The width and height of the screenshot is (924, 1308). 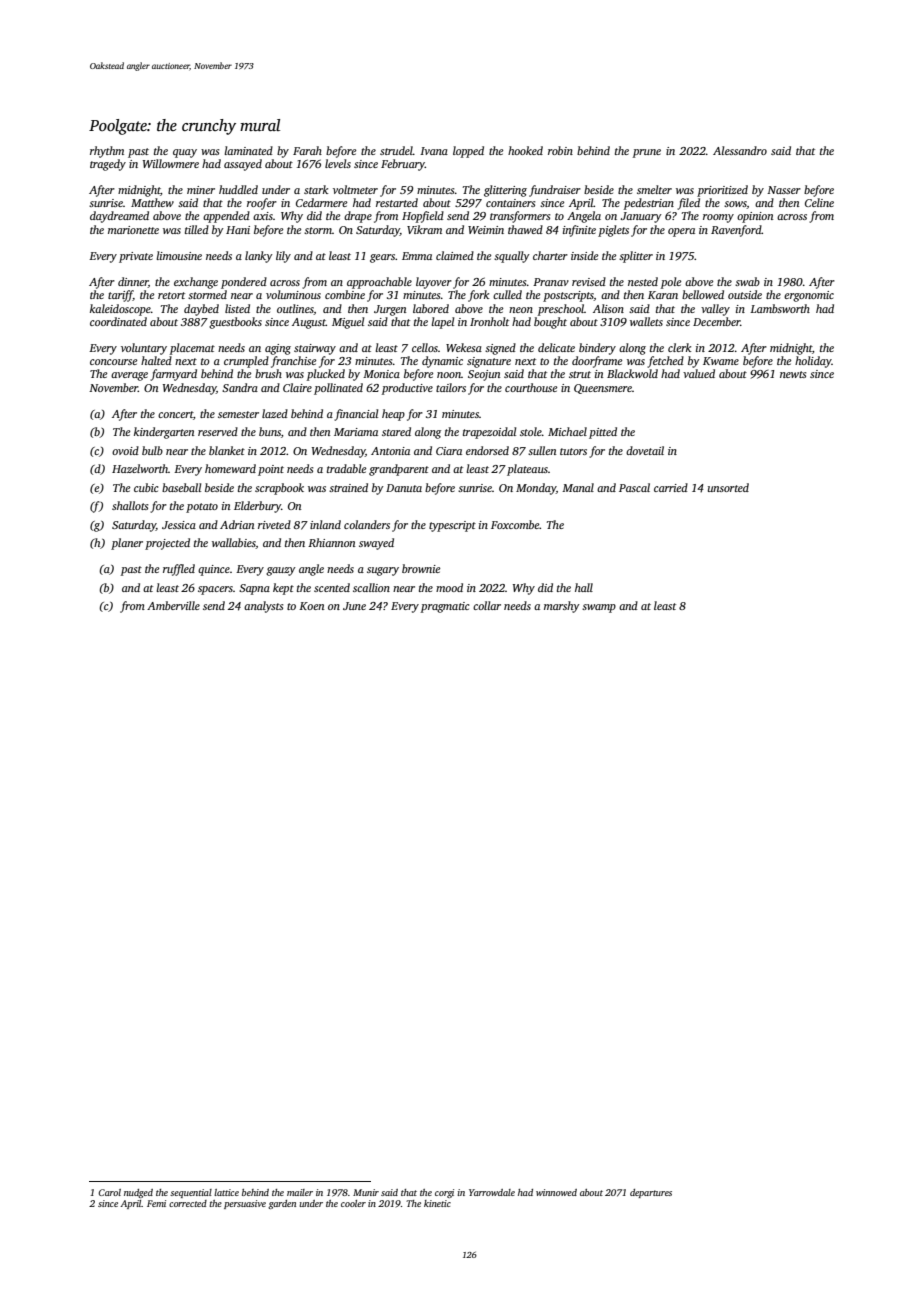 What do you see at coordinates (129, 376) in the screenshot?
I see `average` at bounding box center [129, 376].
